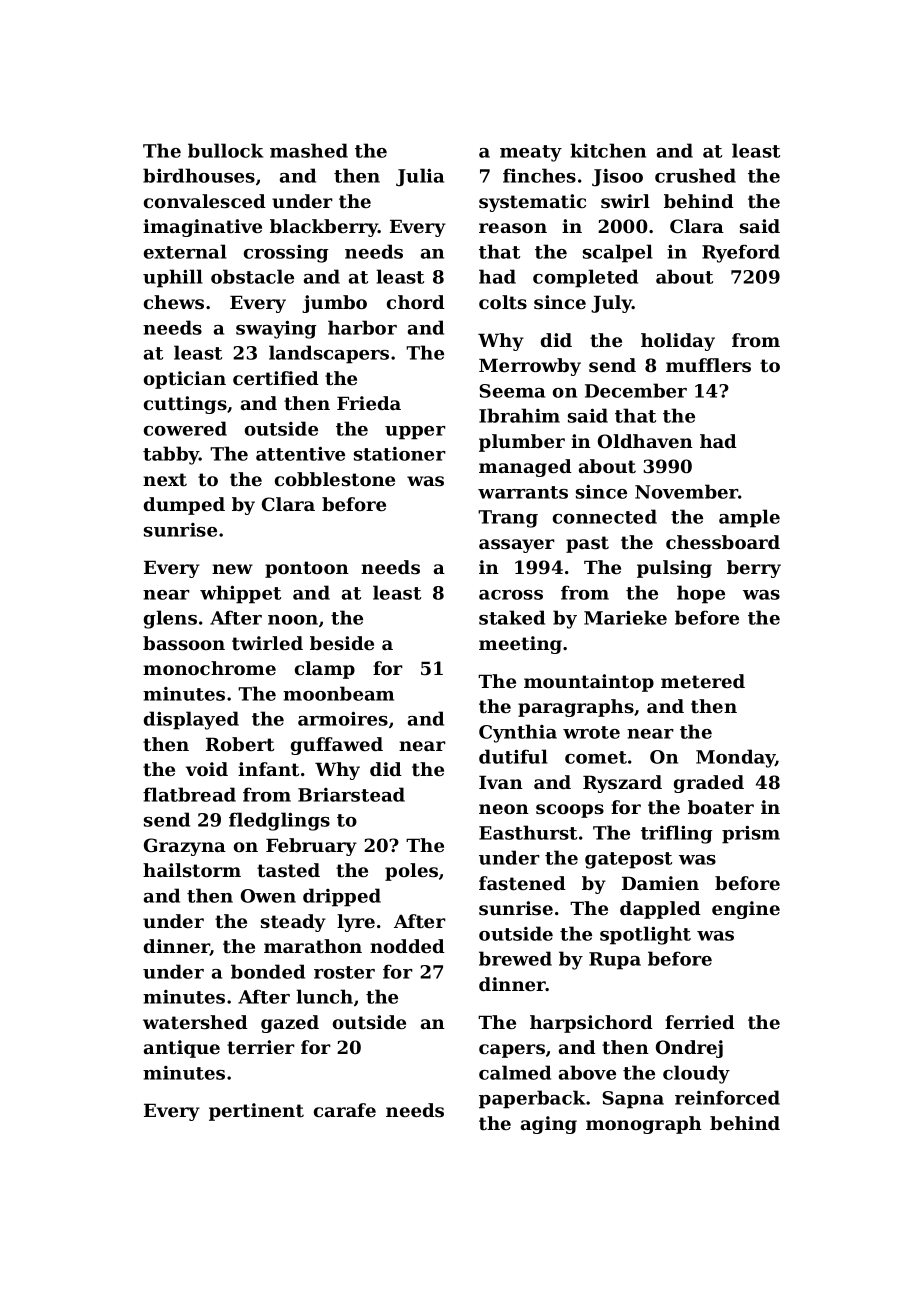 The height and width of the screenshot is (1311, 924). What do you see at coordinates (195, 1022) in the screenshot?
I see `watershed` at bounding box center [195, 1022].
